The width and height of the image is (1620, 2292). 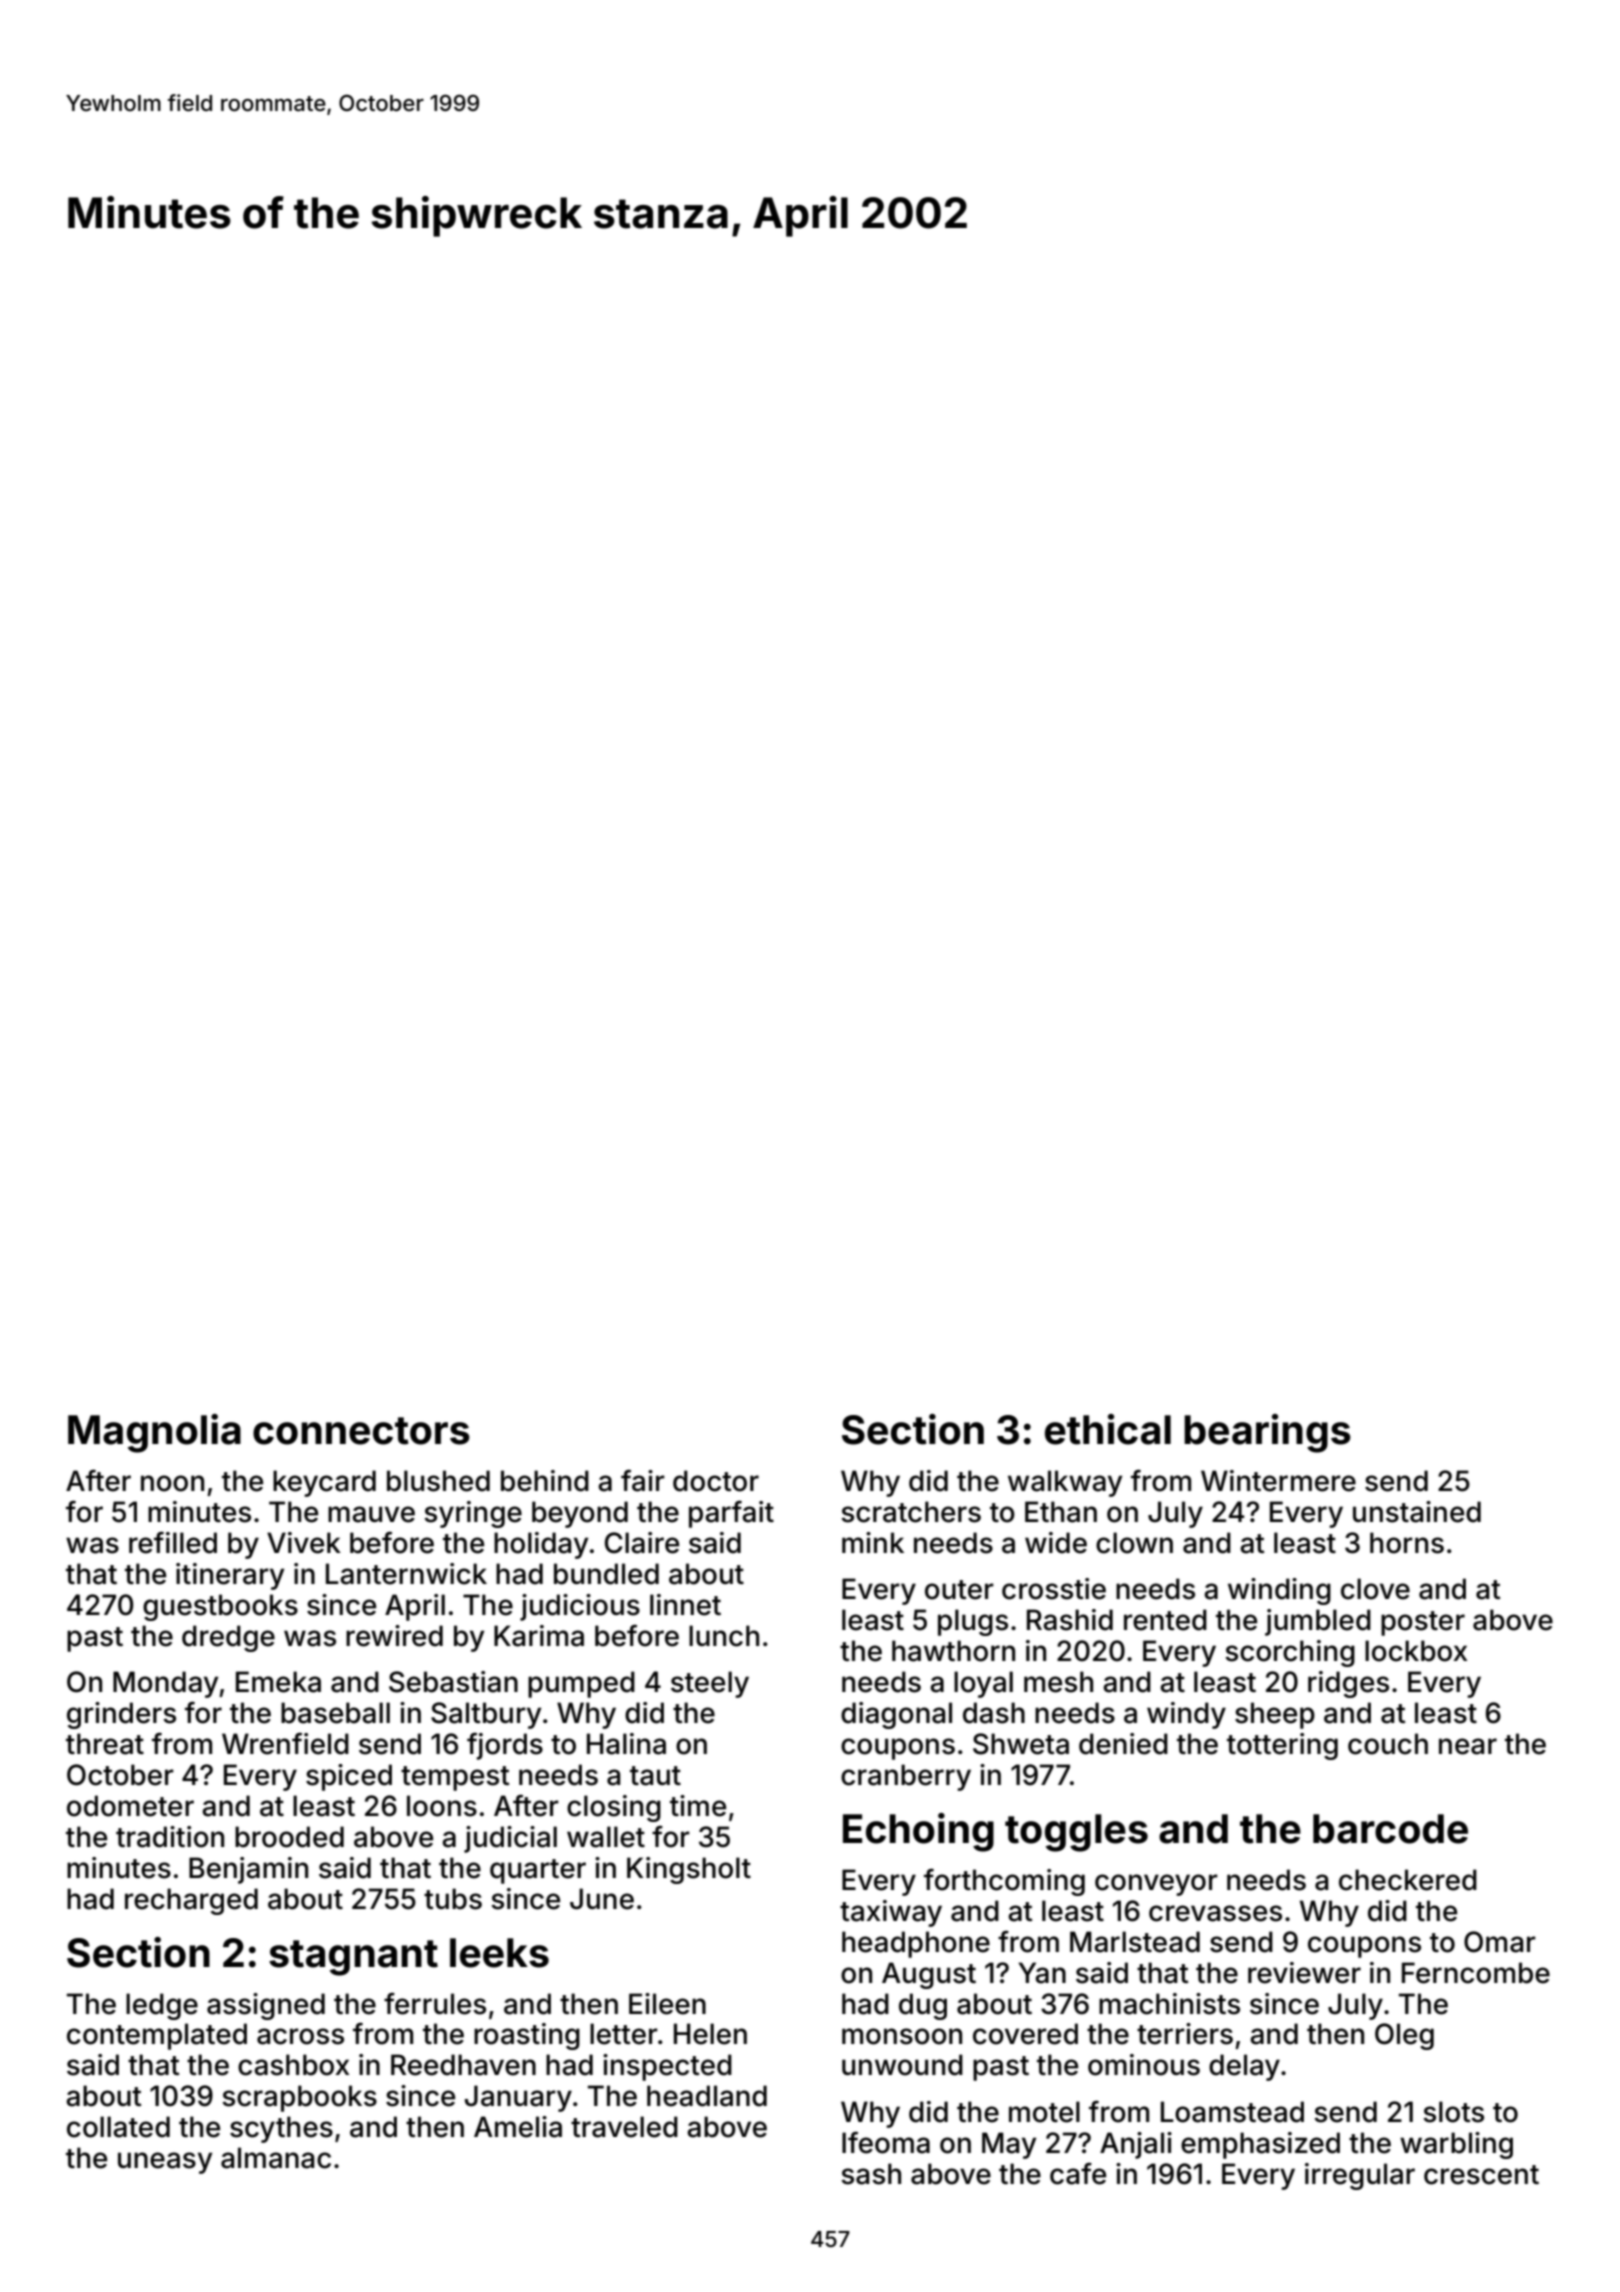 I want to click on checkered, so click(x=1408, y=1880).
